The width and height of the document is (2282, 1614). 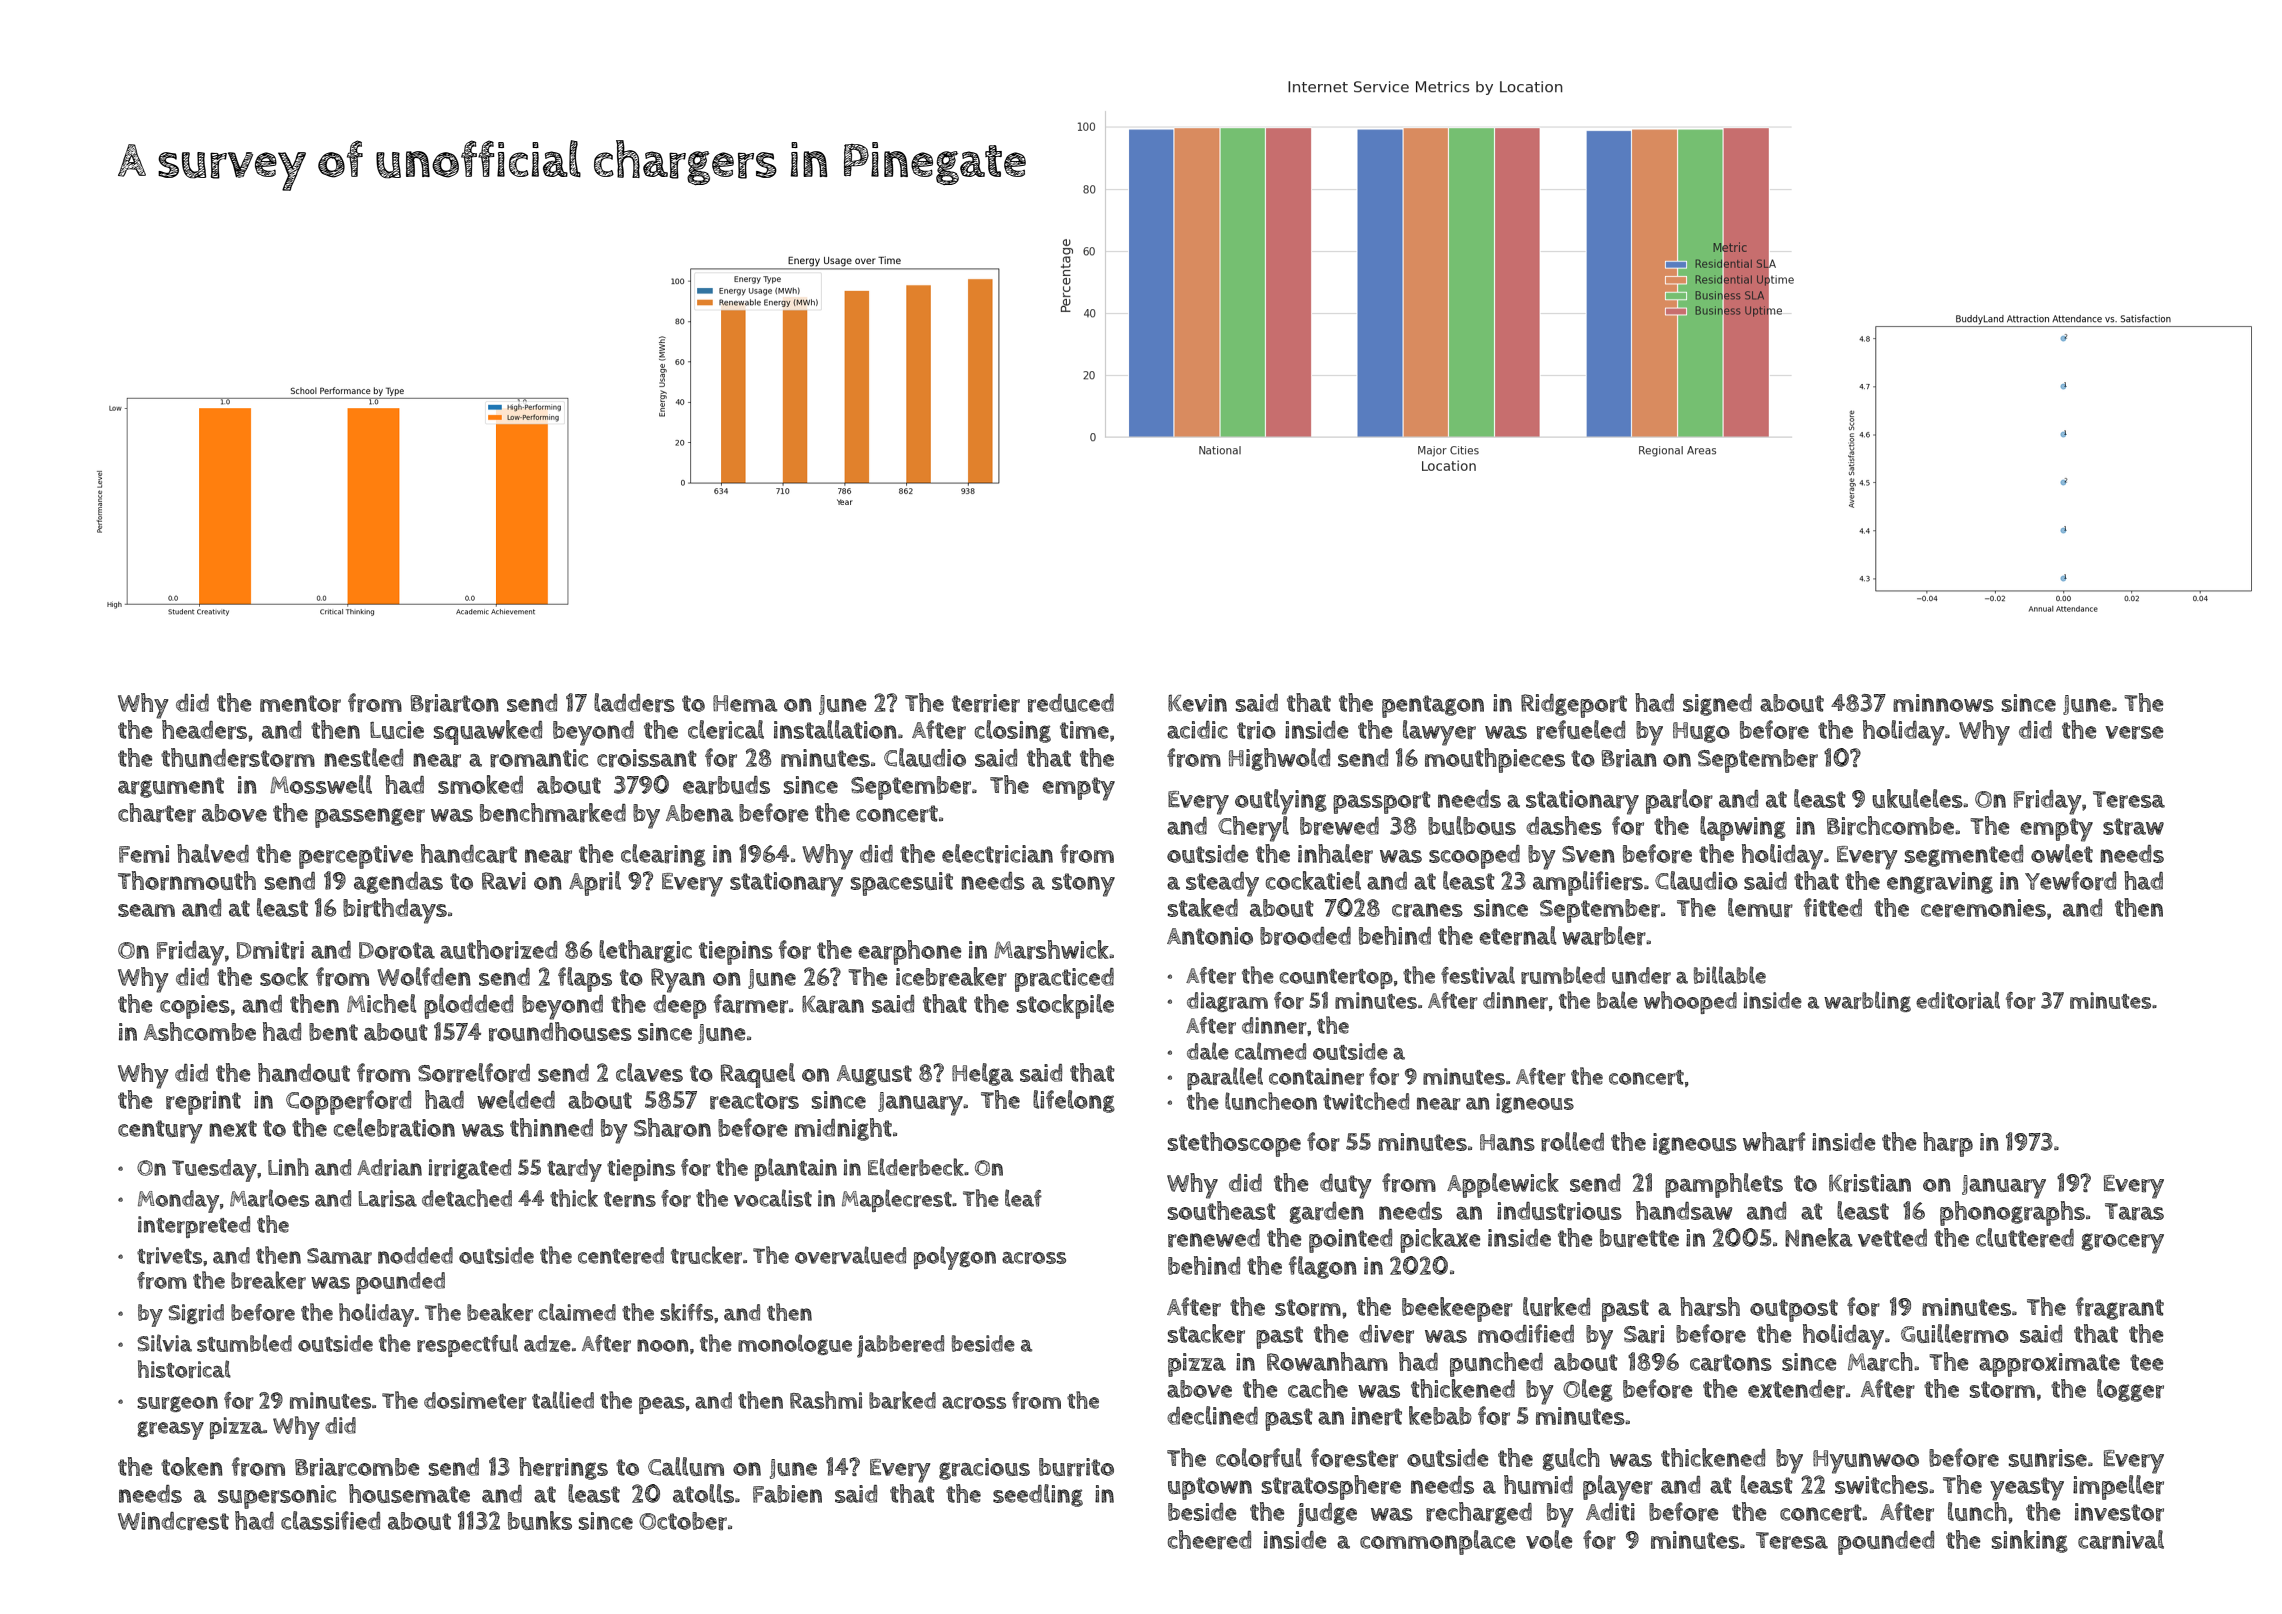 What do you see at coordinates (269, 1198) in the document?
I see `Marloes` at bounding box center [269, 1198].
